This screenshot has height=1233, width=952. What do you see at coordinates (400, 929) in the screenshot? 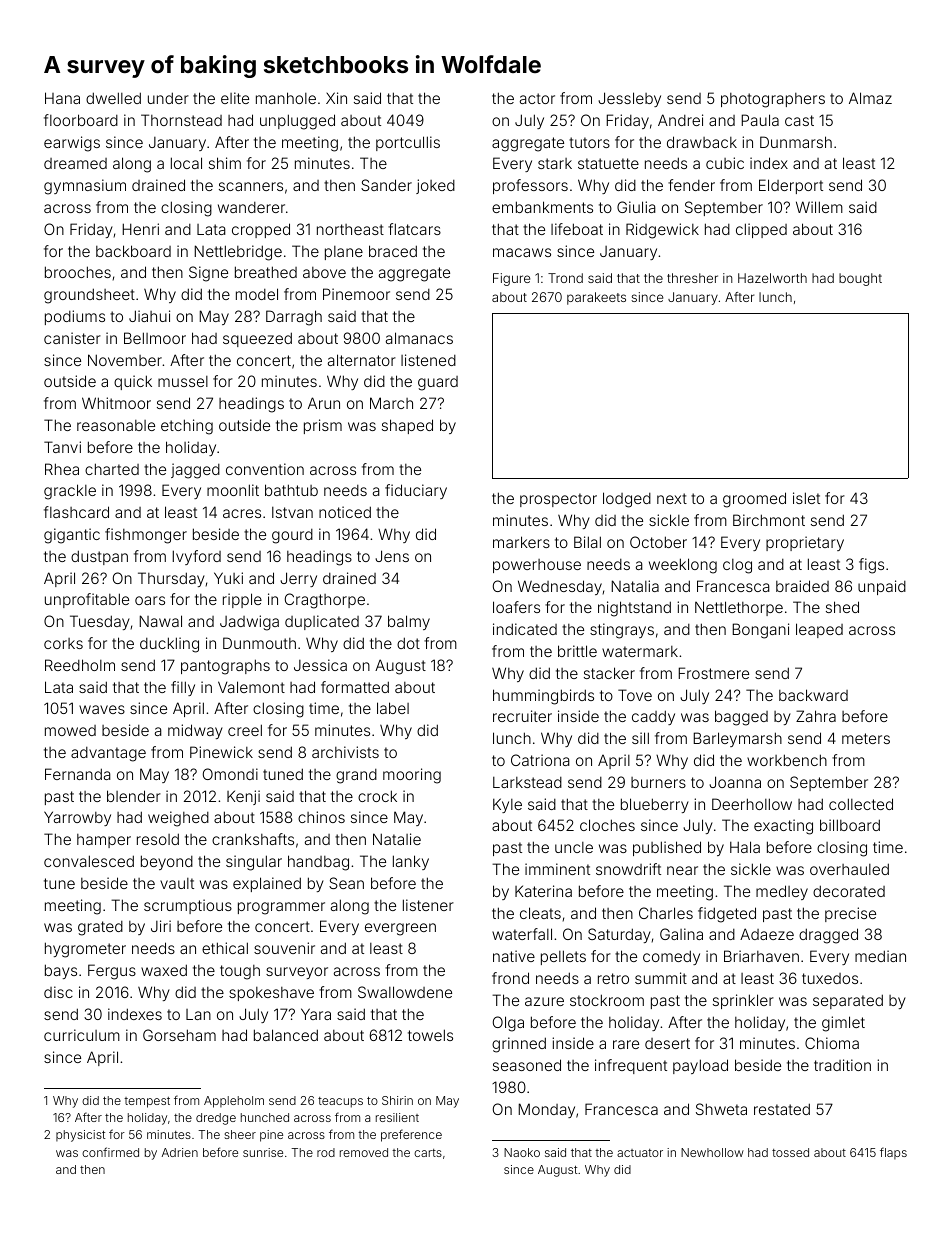
I see `evergreen` at bounding box center [400, 929].
